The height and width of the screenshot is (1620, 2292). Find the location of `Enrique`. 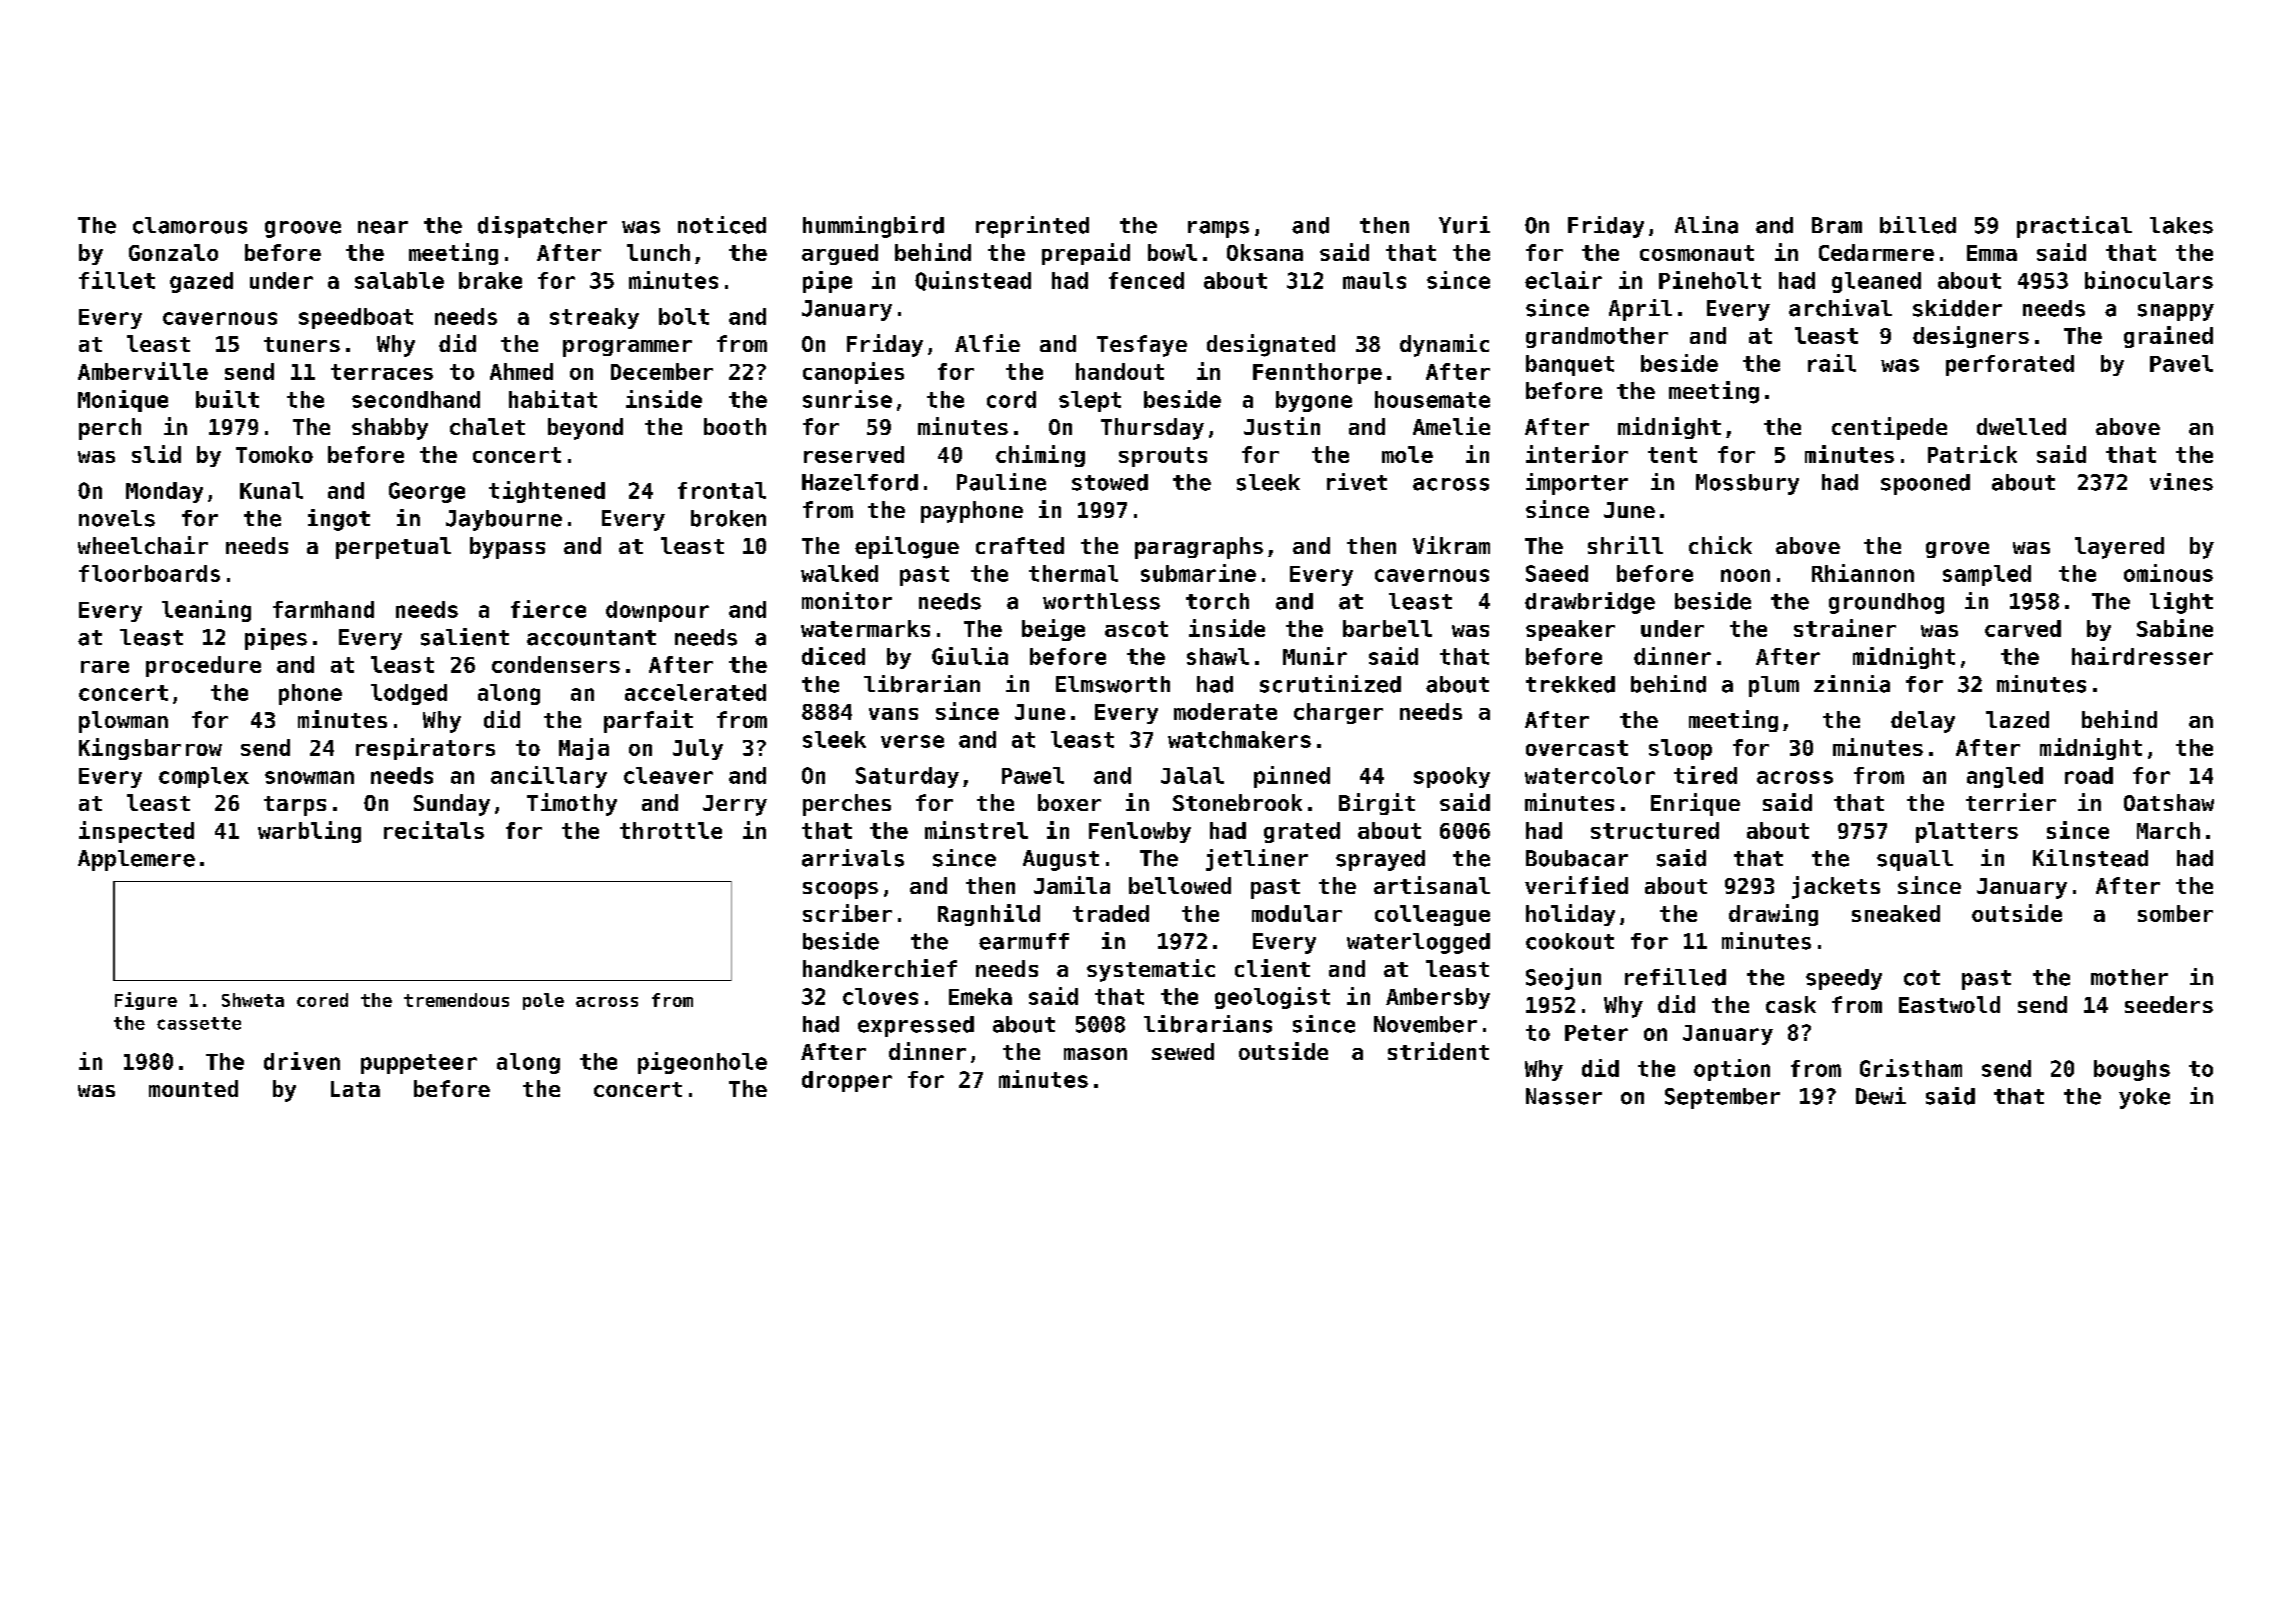

Enrique is located at coordinates (1695, 804).
